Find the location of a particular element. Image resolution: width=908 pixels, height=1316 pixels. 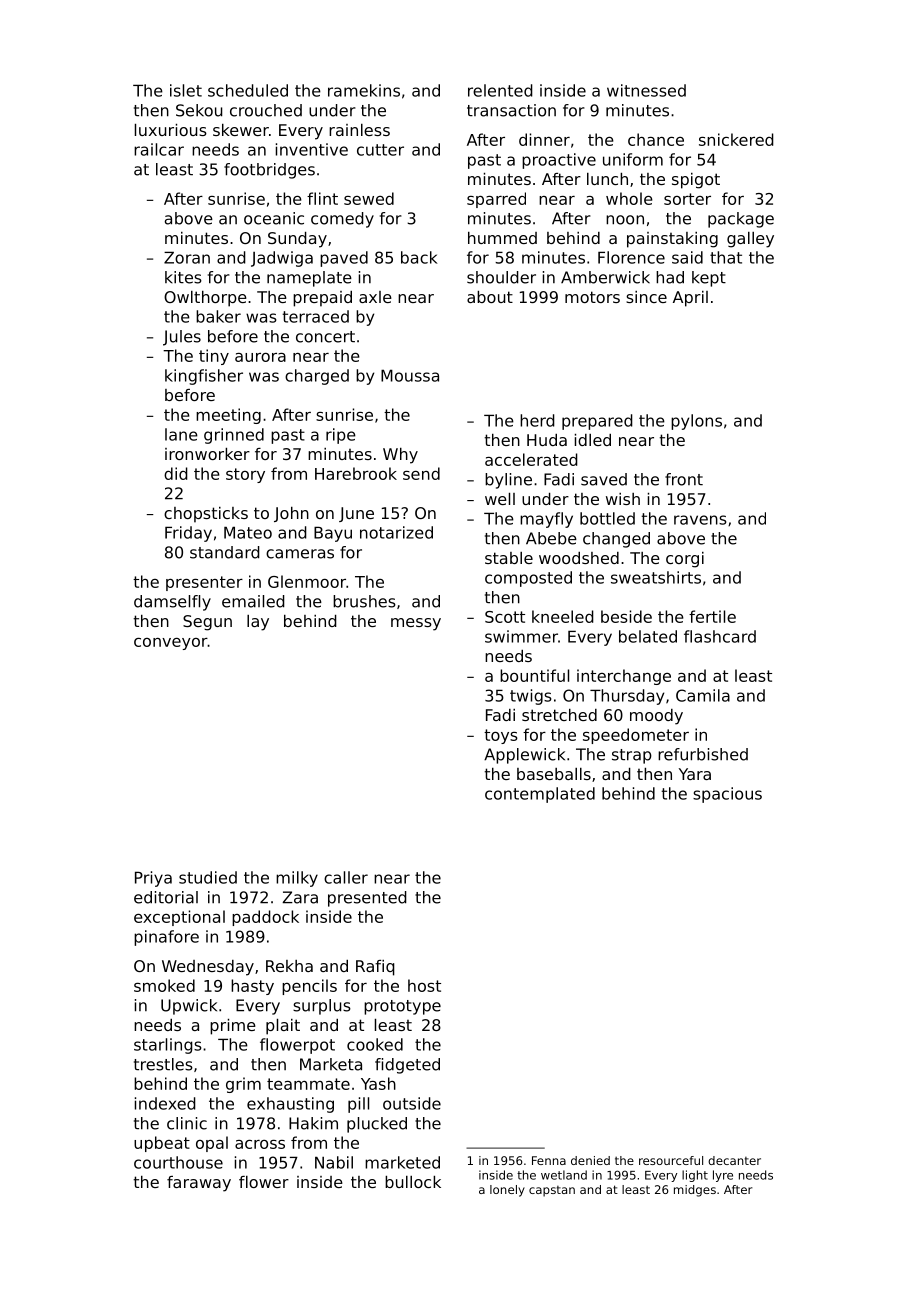

Friday is located at coordinates (188, 534).
